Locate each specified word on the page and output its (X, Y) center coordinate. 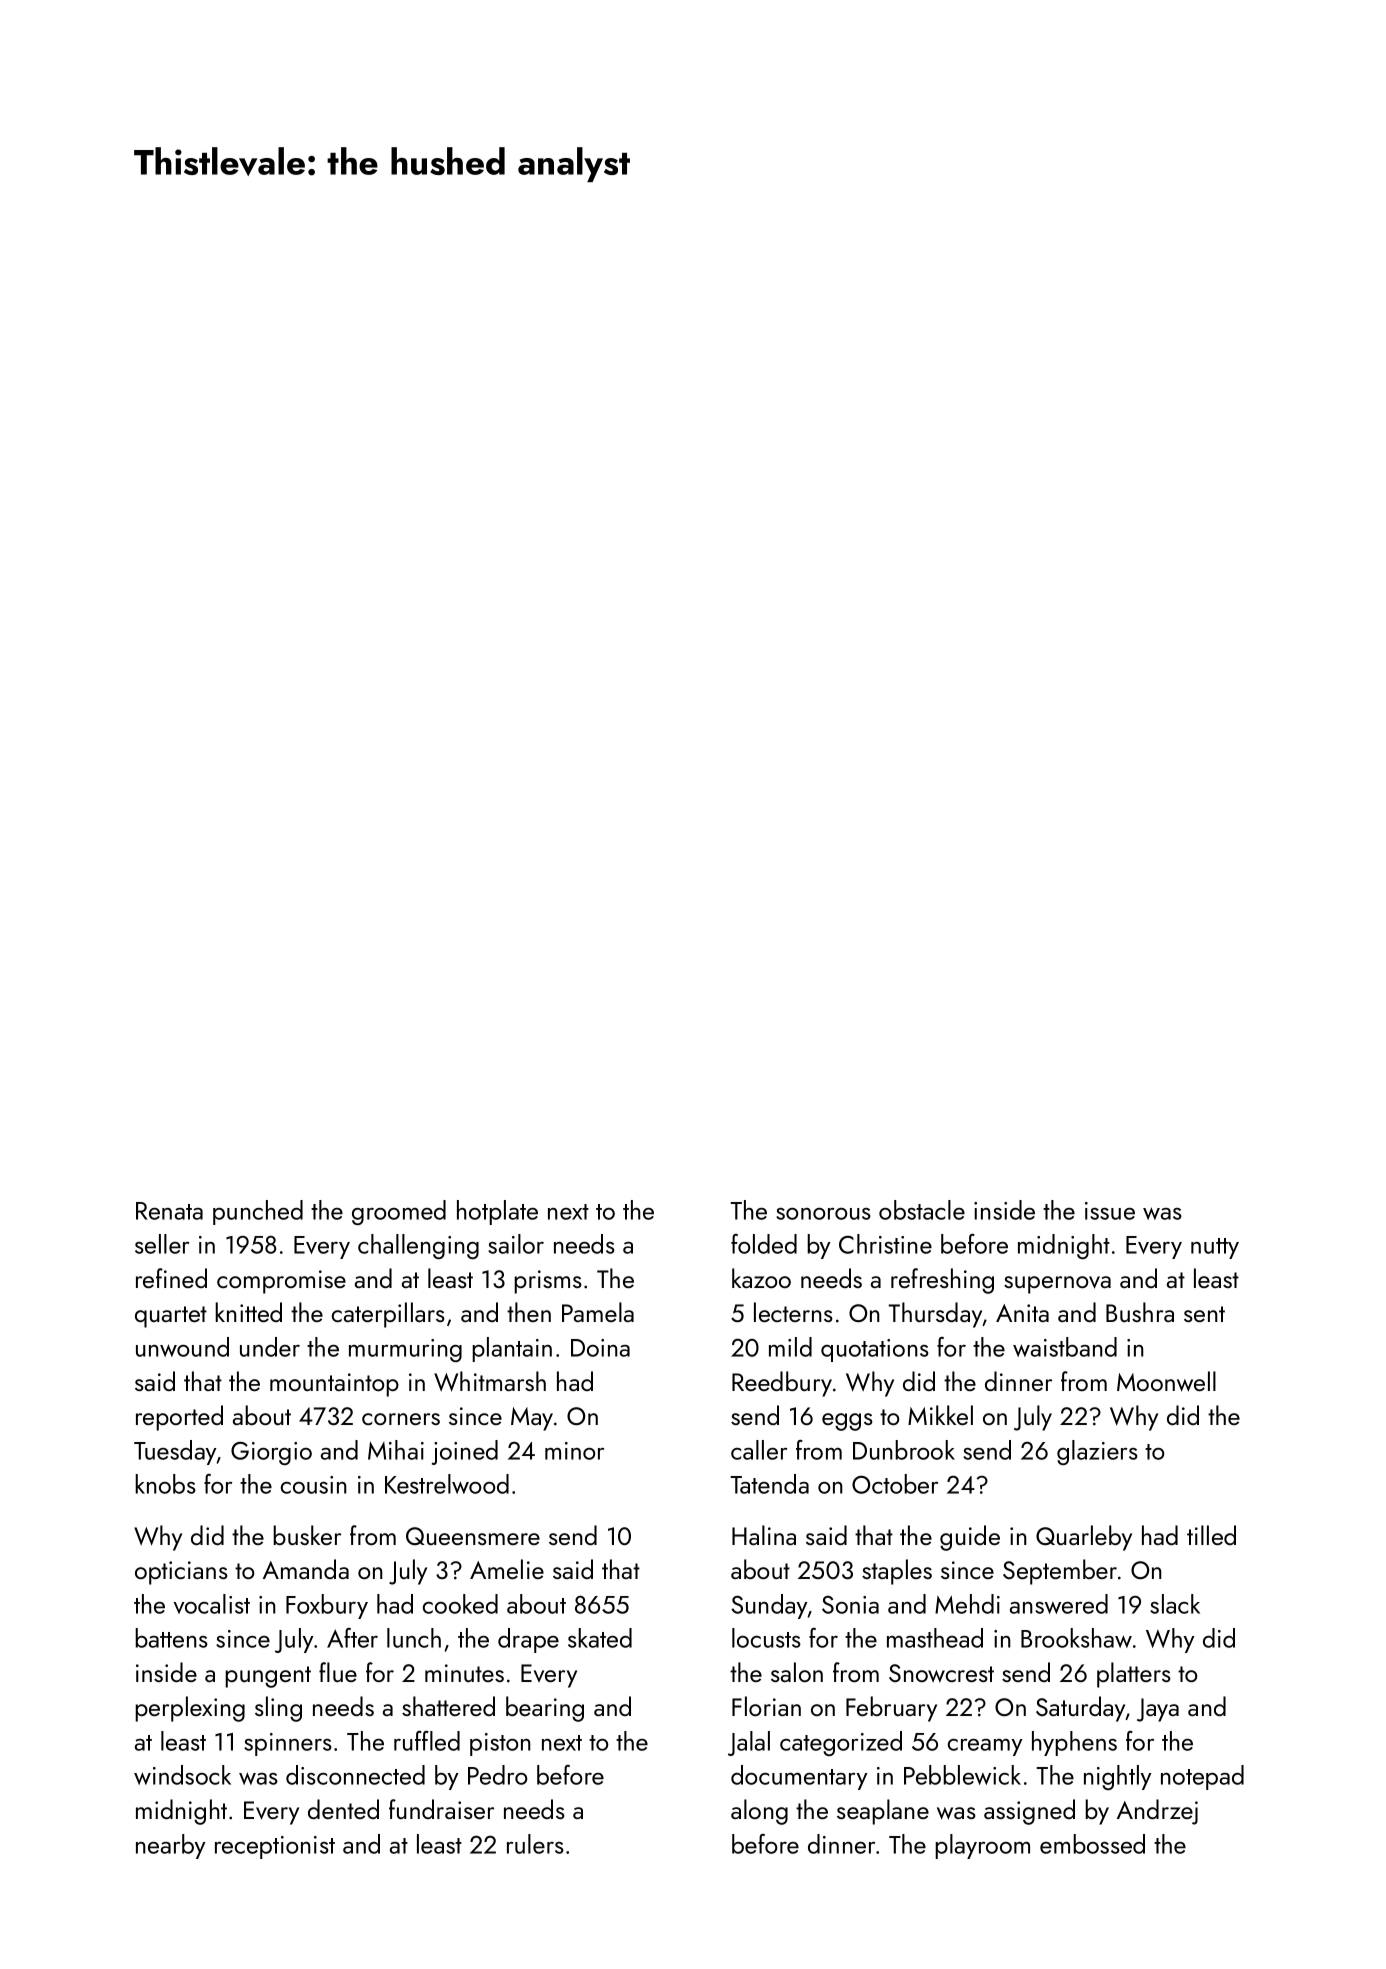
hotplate (497, 1212)
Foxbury (327, 1606)
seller (162, 1244)
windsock (182, 1775)
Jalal (749, 1743)
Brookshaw (1076, 1638)
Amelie (507, 1569)
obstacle (922, 1210)
